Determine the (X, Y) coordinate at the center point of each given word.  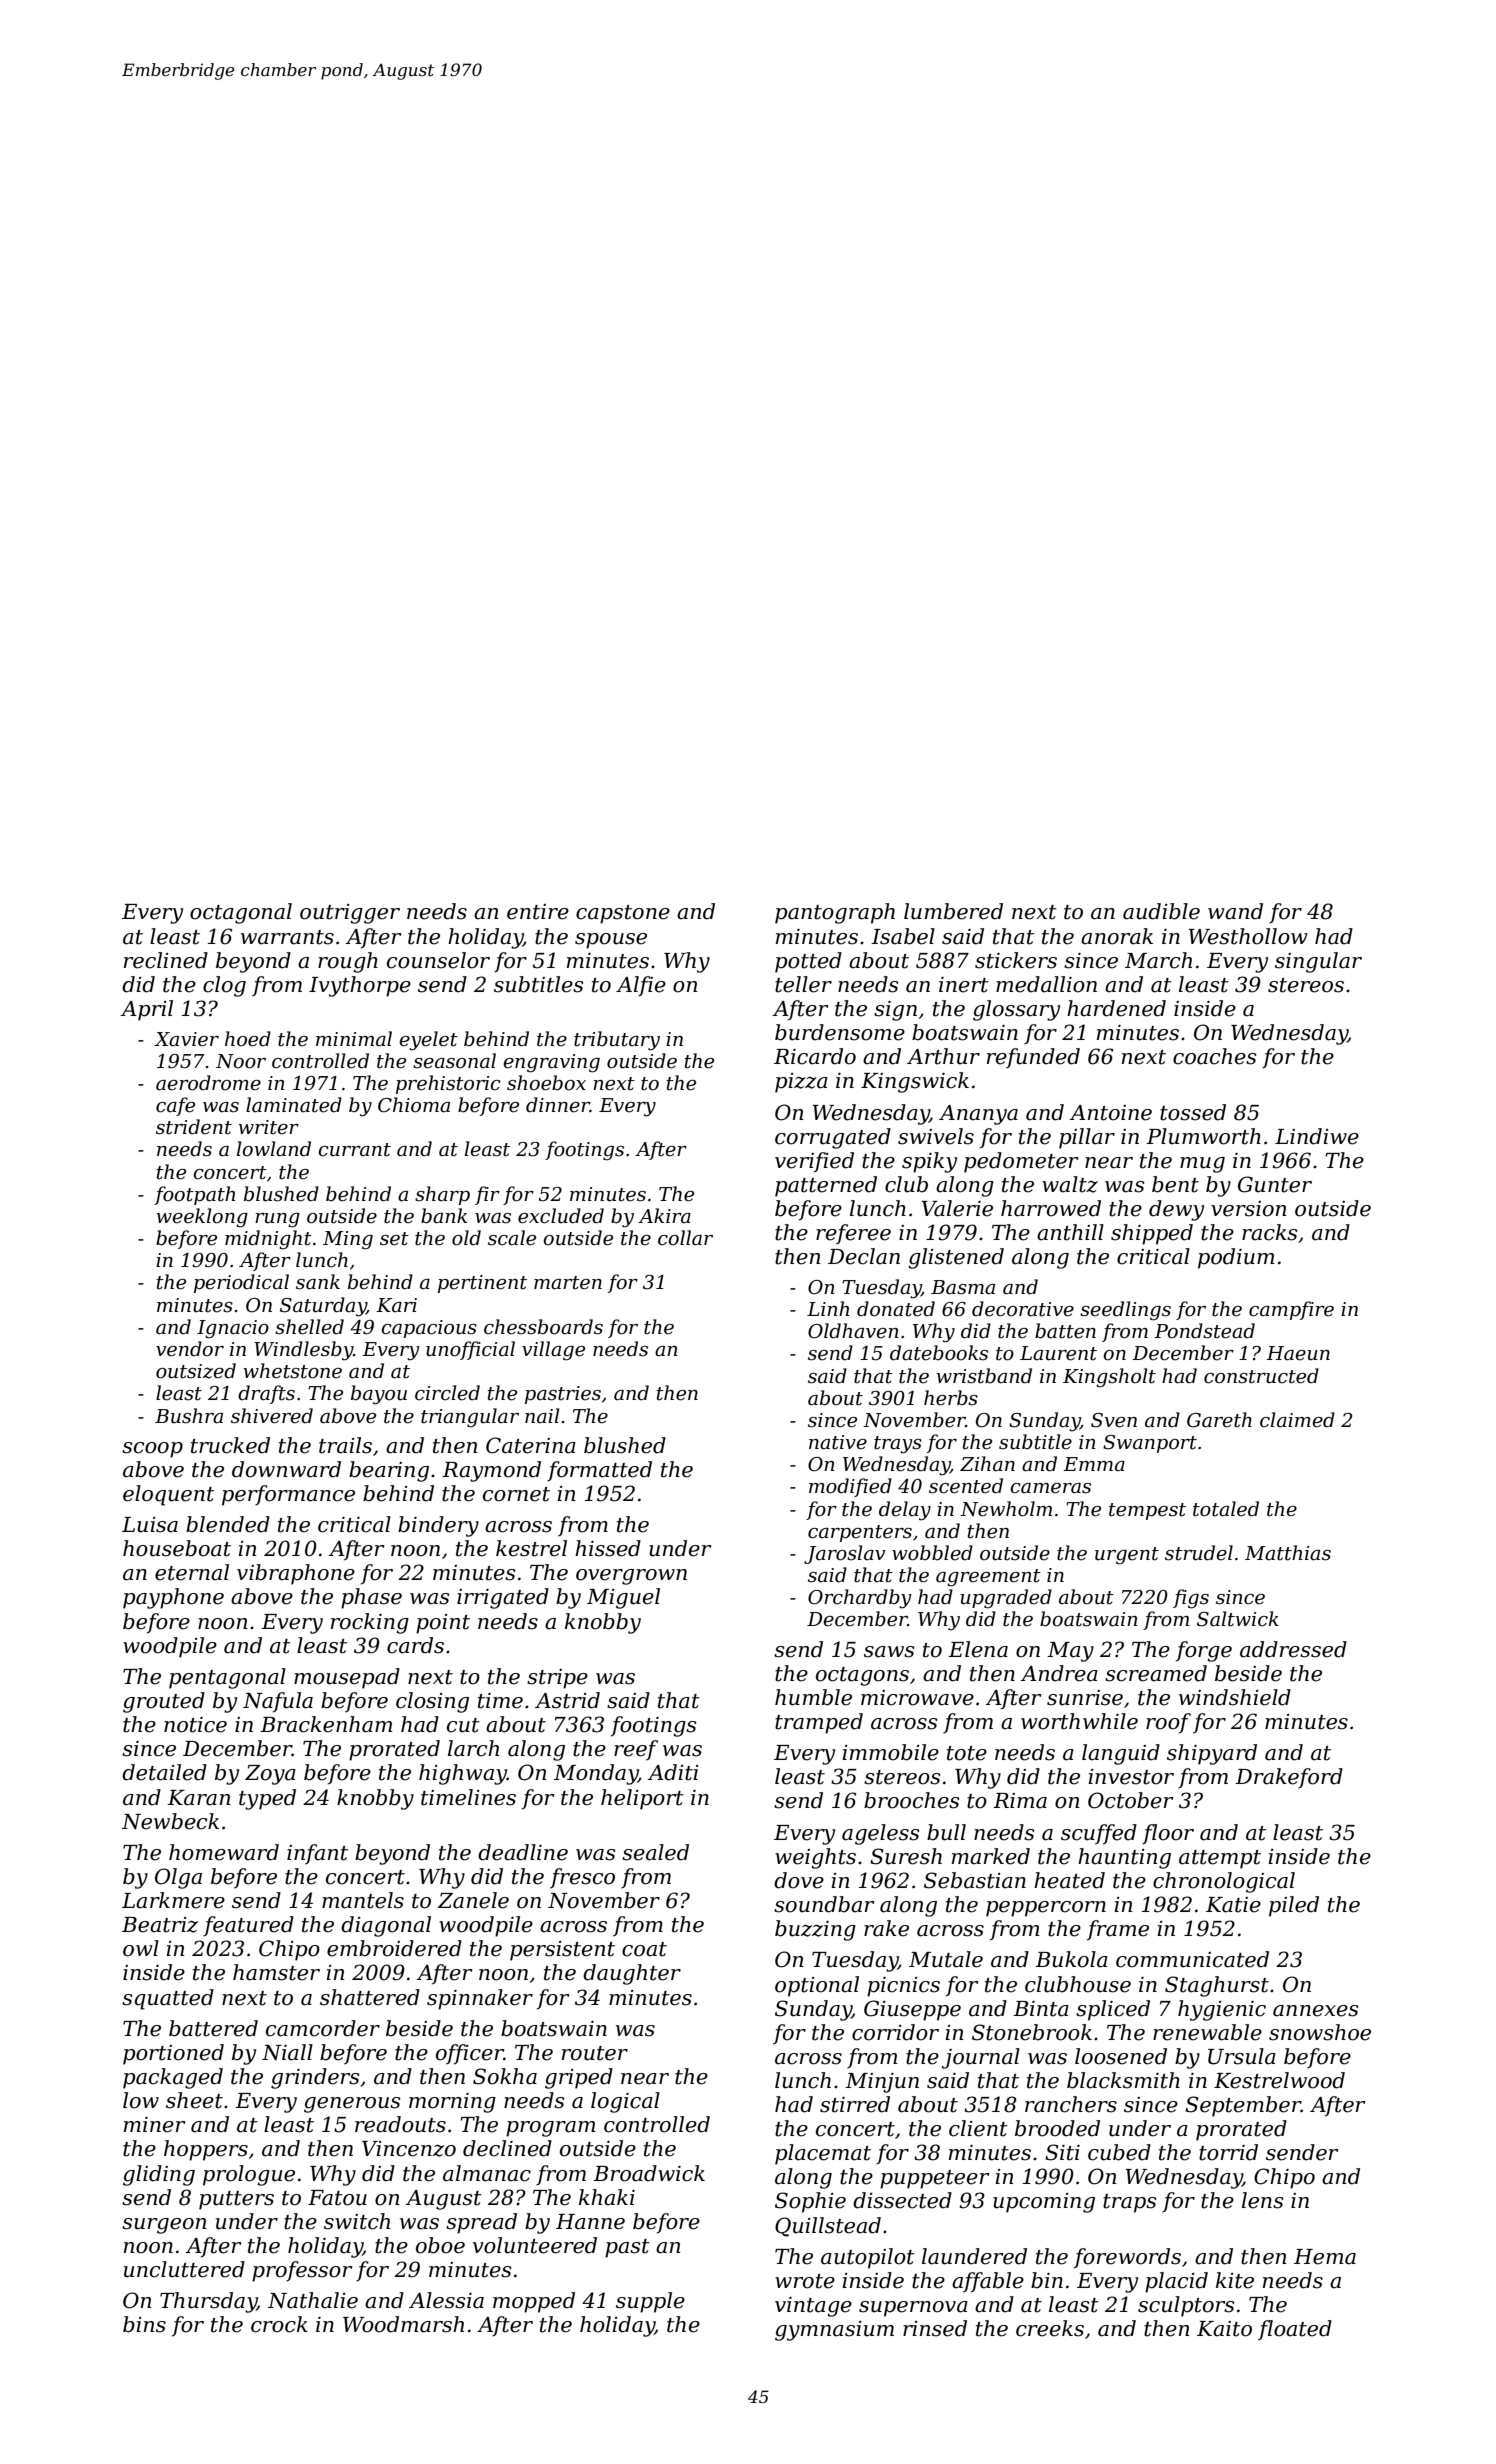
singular (1318, 962)
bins (144, 2324)
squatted (168, 1999)
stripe (557, 1679)
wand (1235, 911)
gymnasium (834, 2331)
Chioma (414, 1105)
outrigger (350, 914)
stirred (855, 2104)
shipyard (1212, 1754)
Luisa (150, 1525)
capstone (623, 914)
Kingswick (915, 1082)
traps (1130, 2203)
